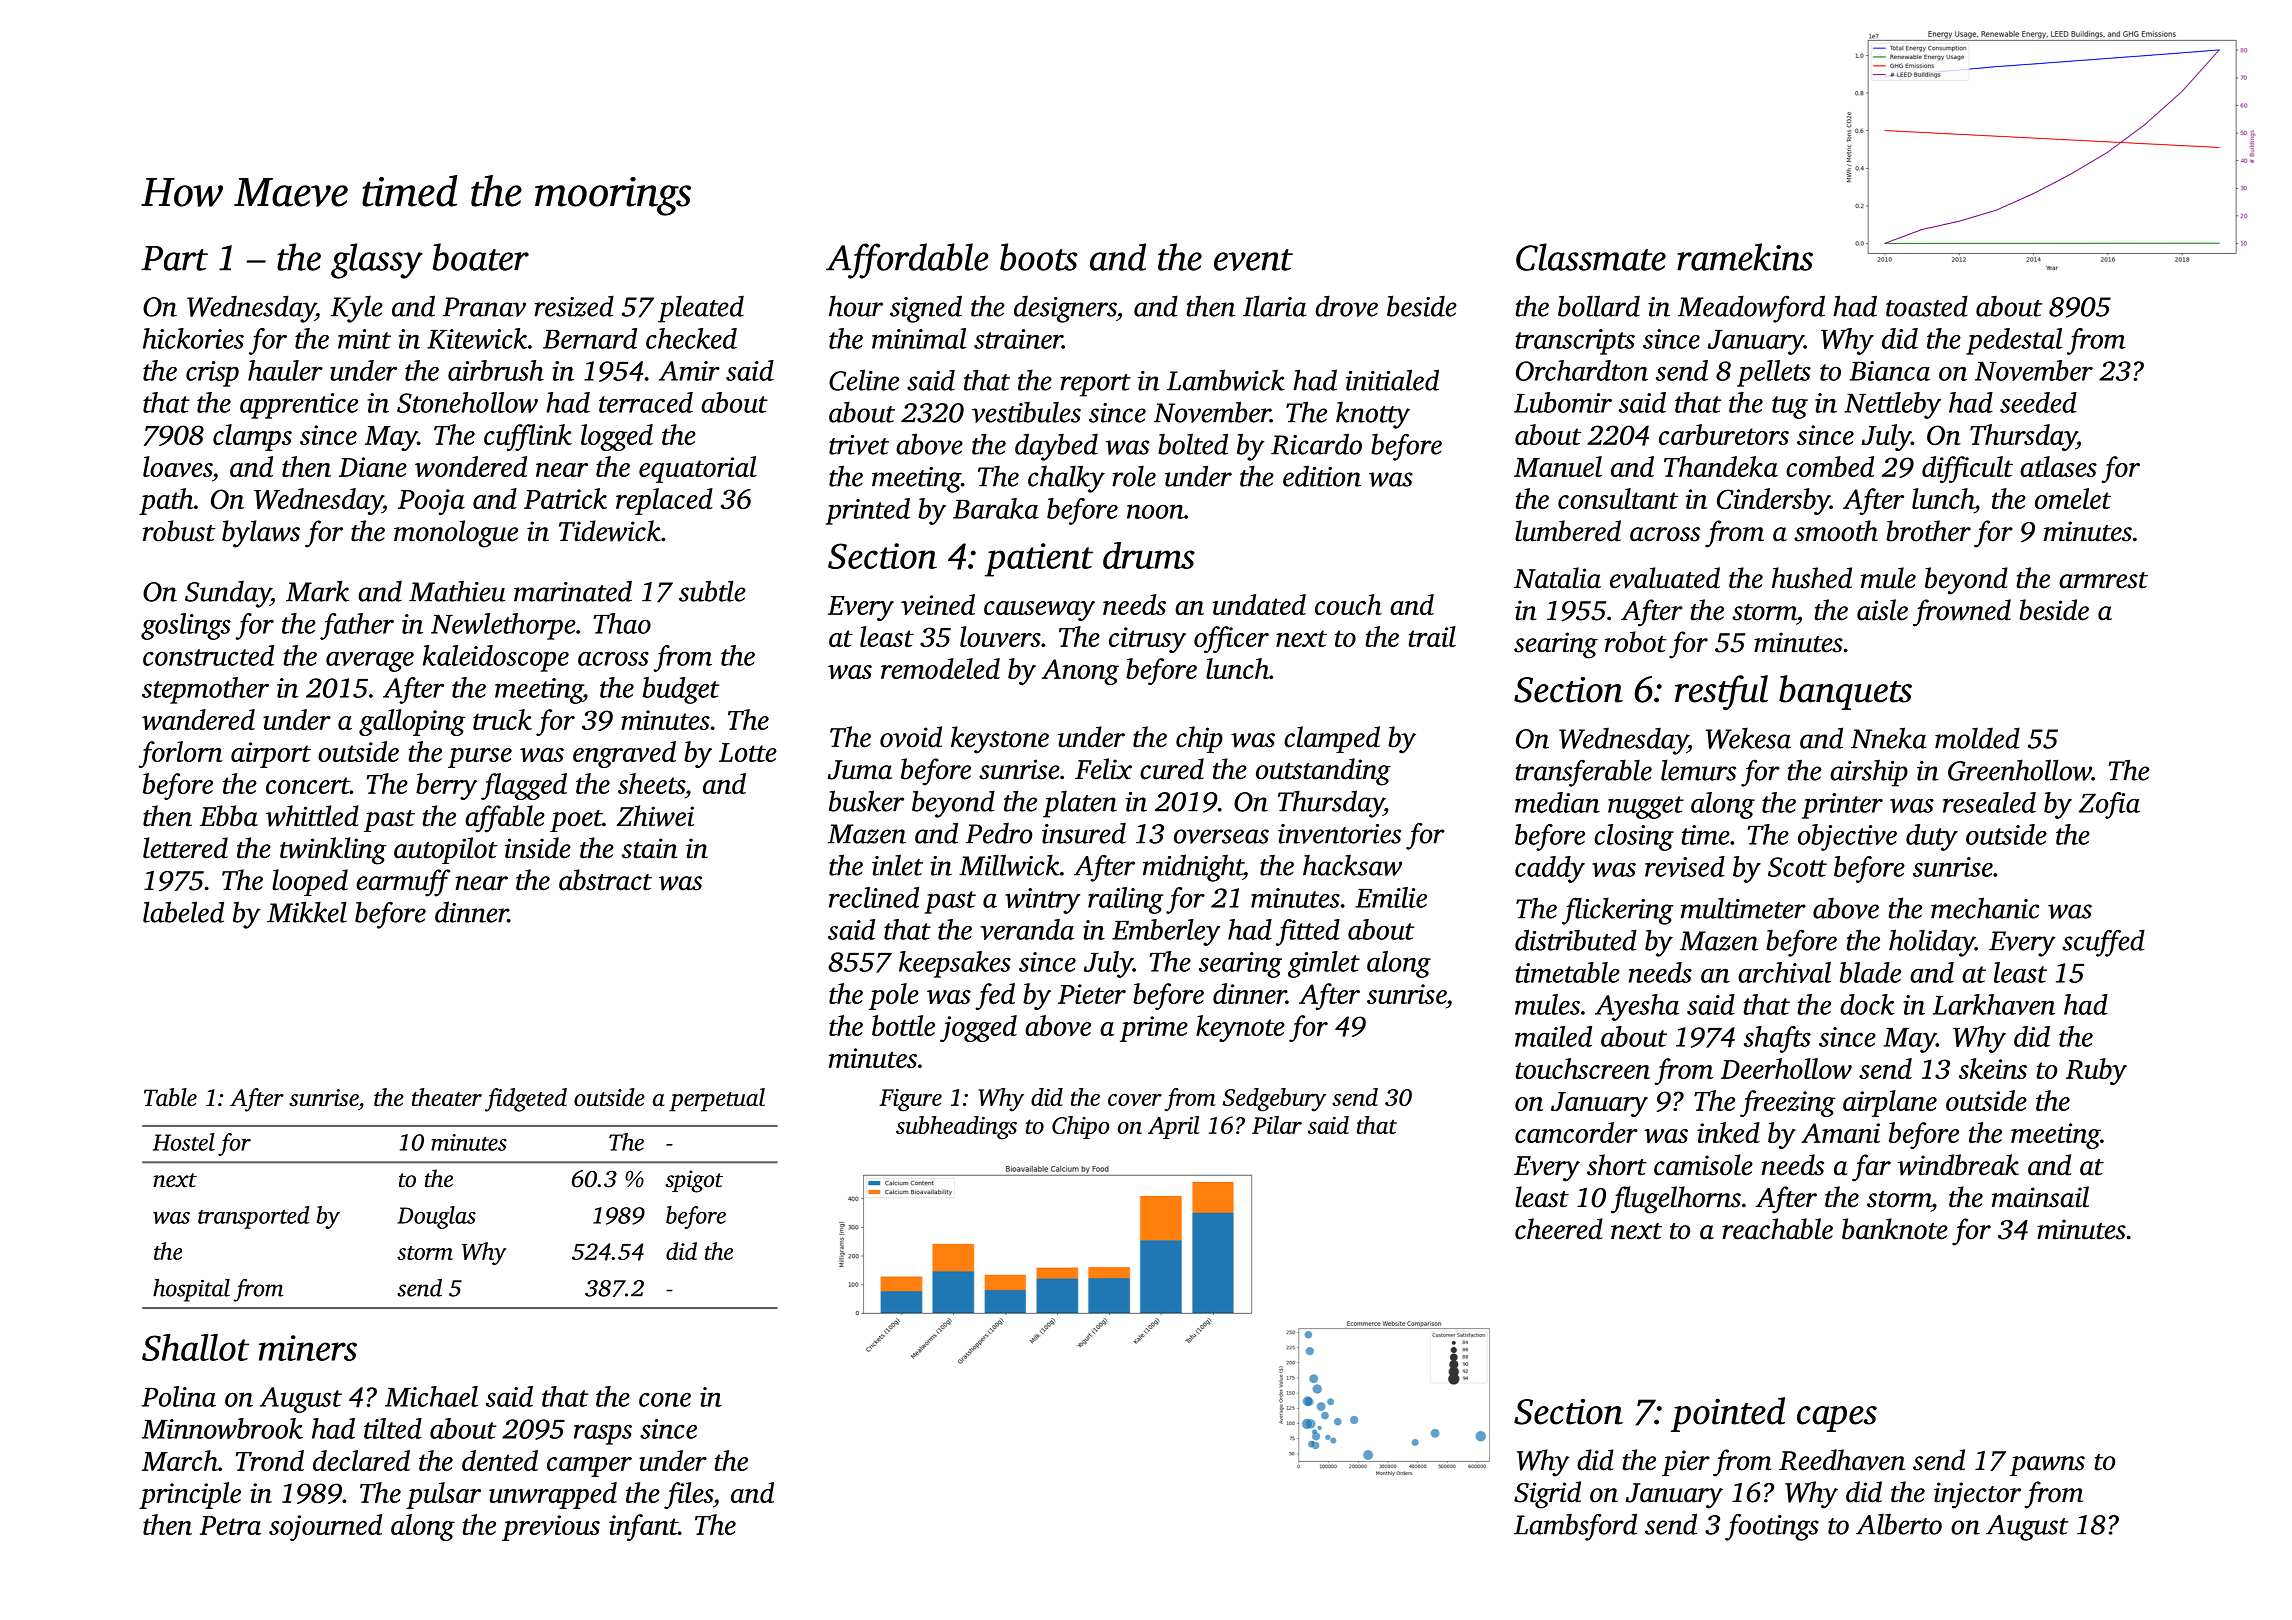 Image resolution: width=2292 pixels, height=1620 pixels. I want to click on molded, so click(1977, 738).
